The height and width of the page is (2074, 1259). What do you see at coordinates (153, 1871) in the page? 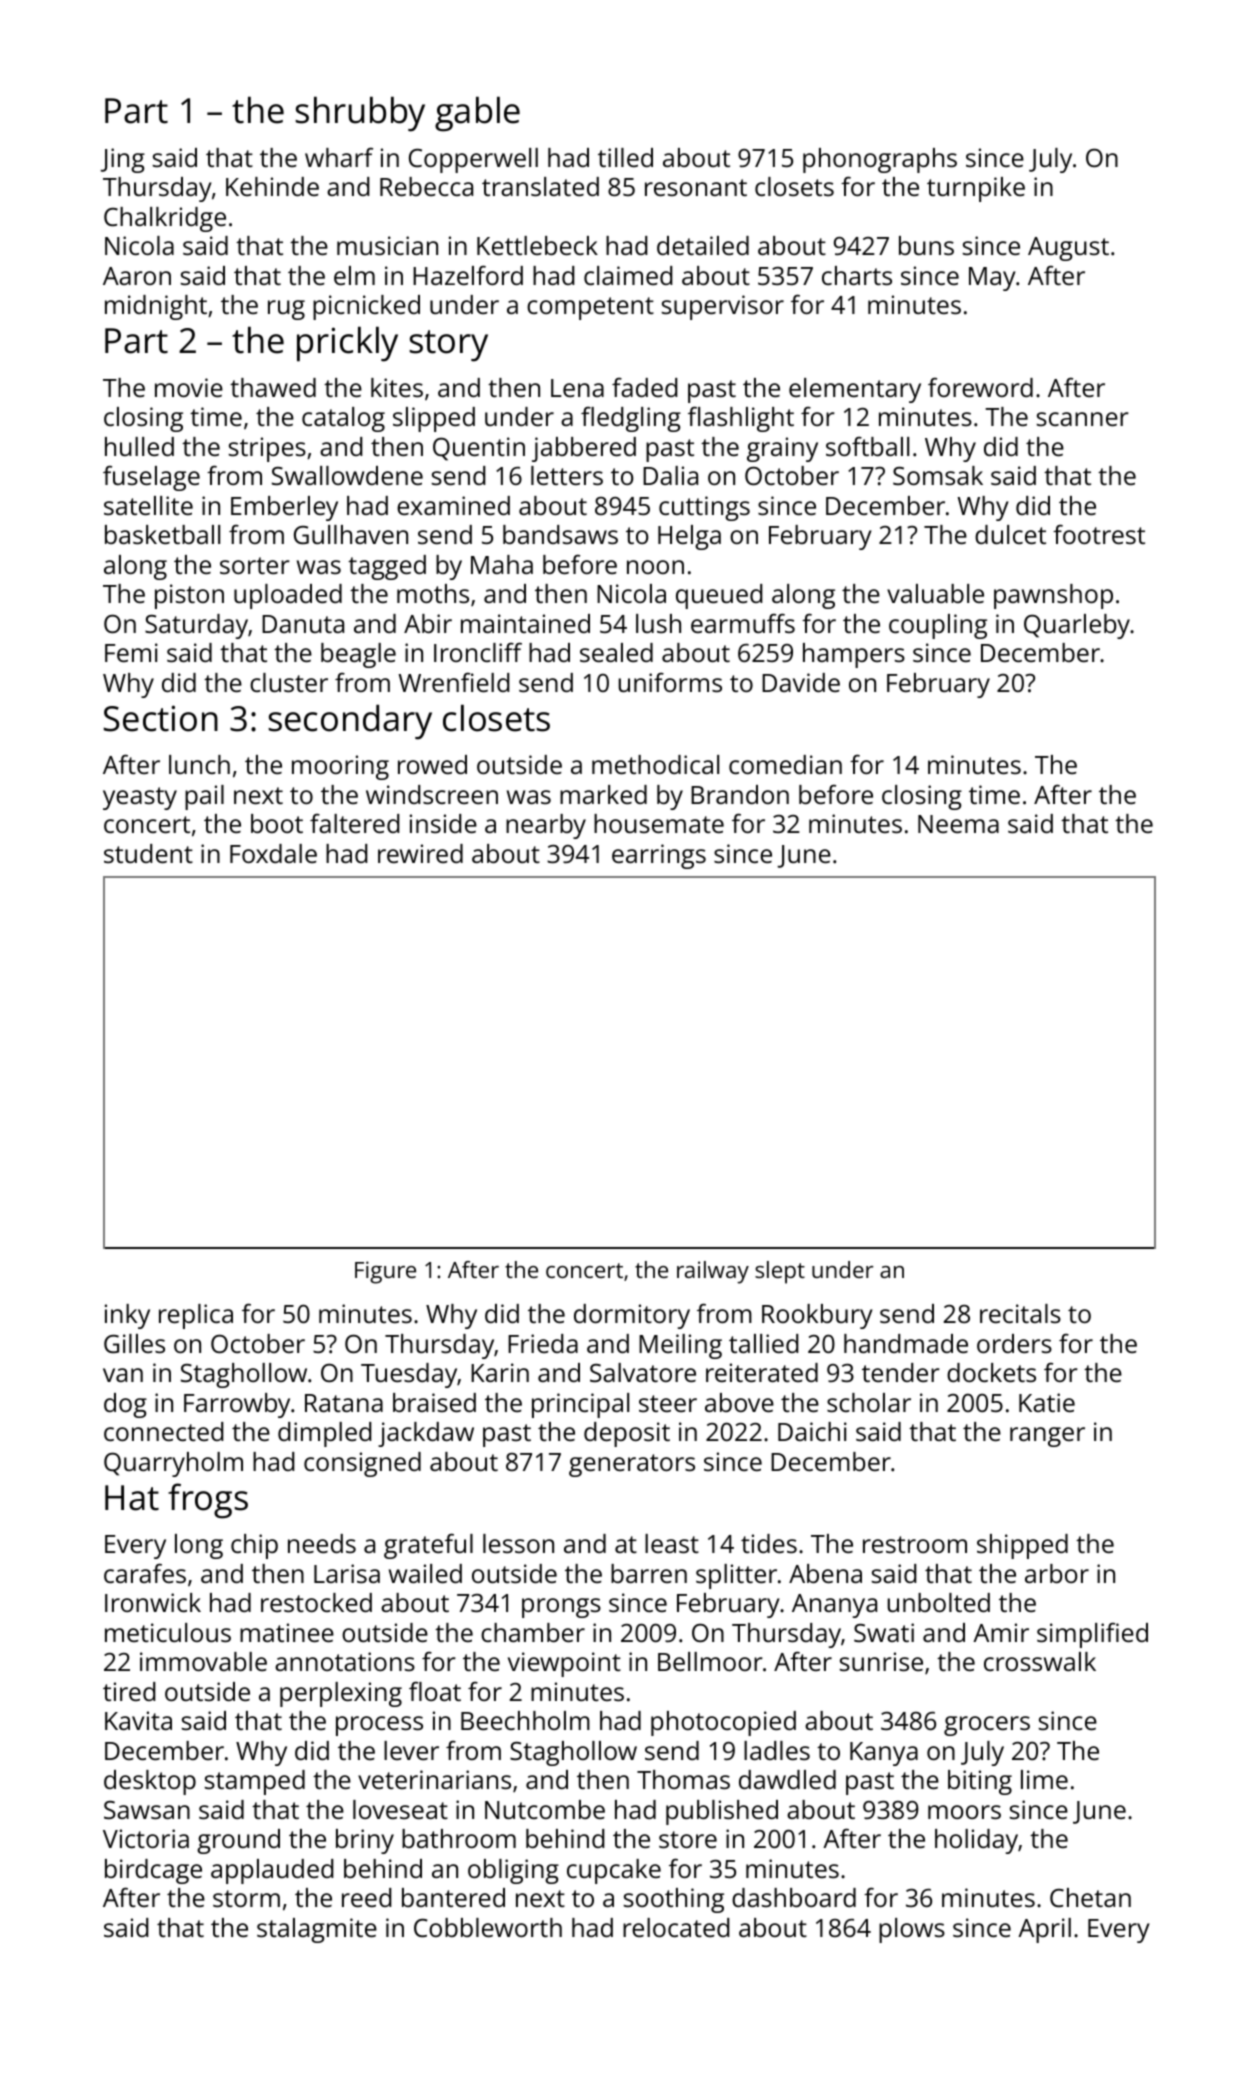
I see `birdcage` at bounding box center [153, 1871].
